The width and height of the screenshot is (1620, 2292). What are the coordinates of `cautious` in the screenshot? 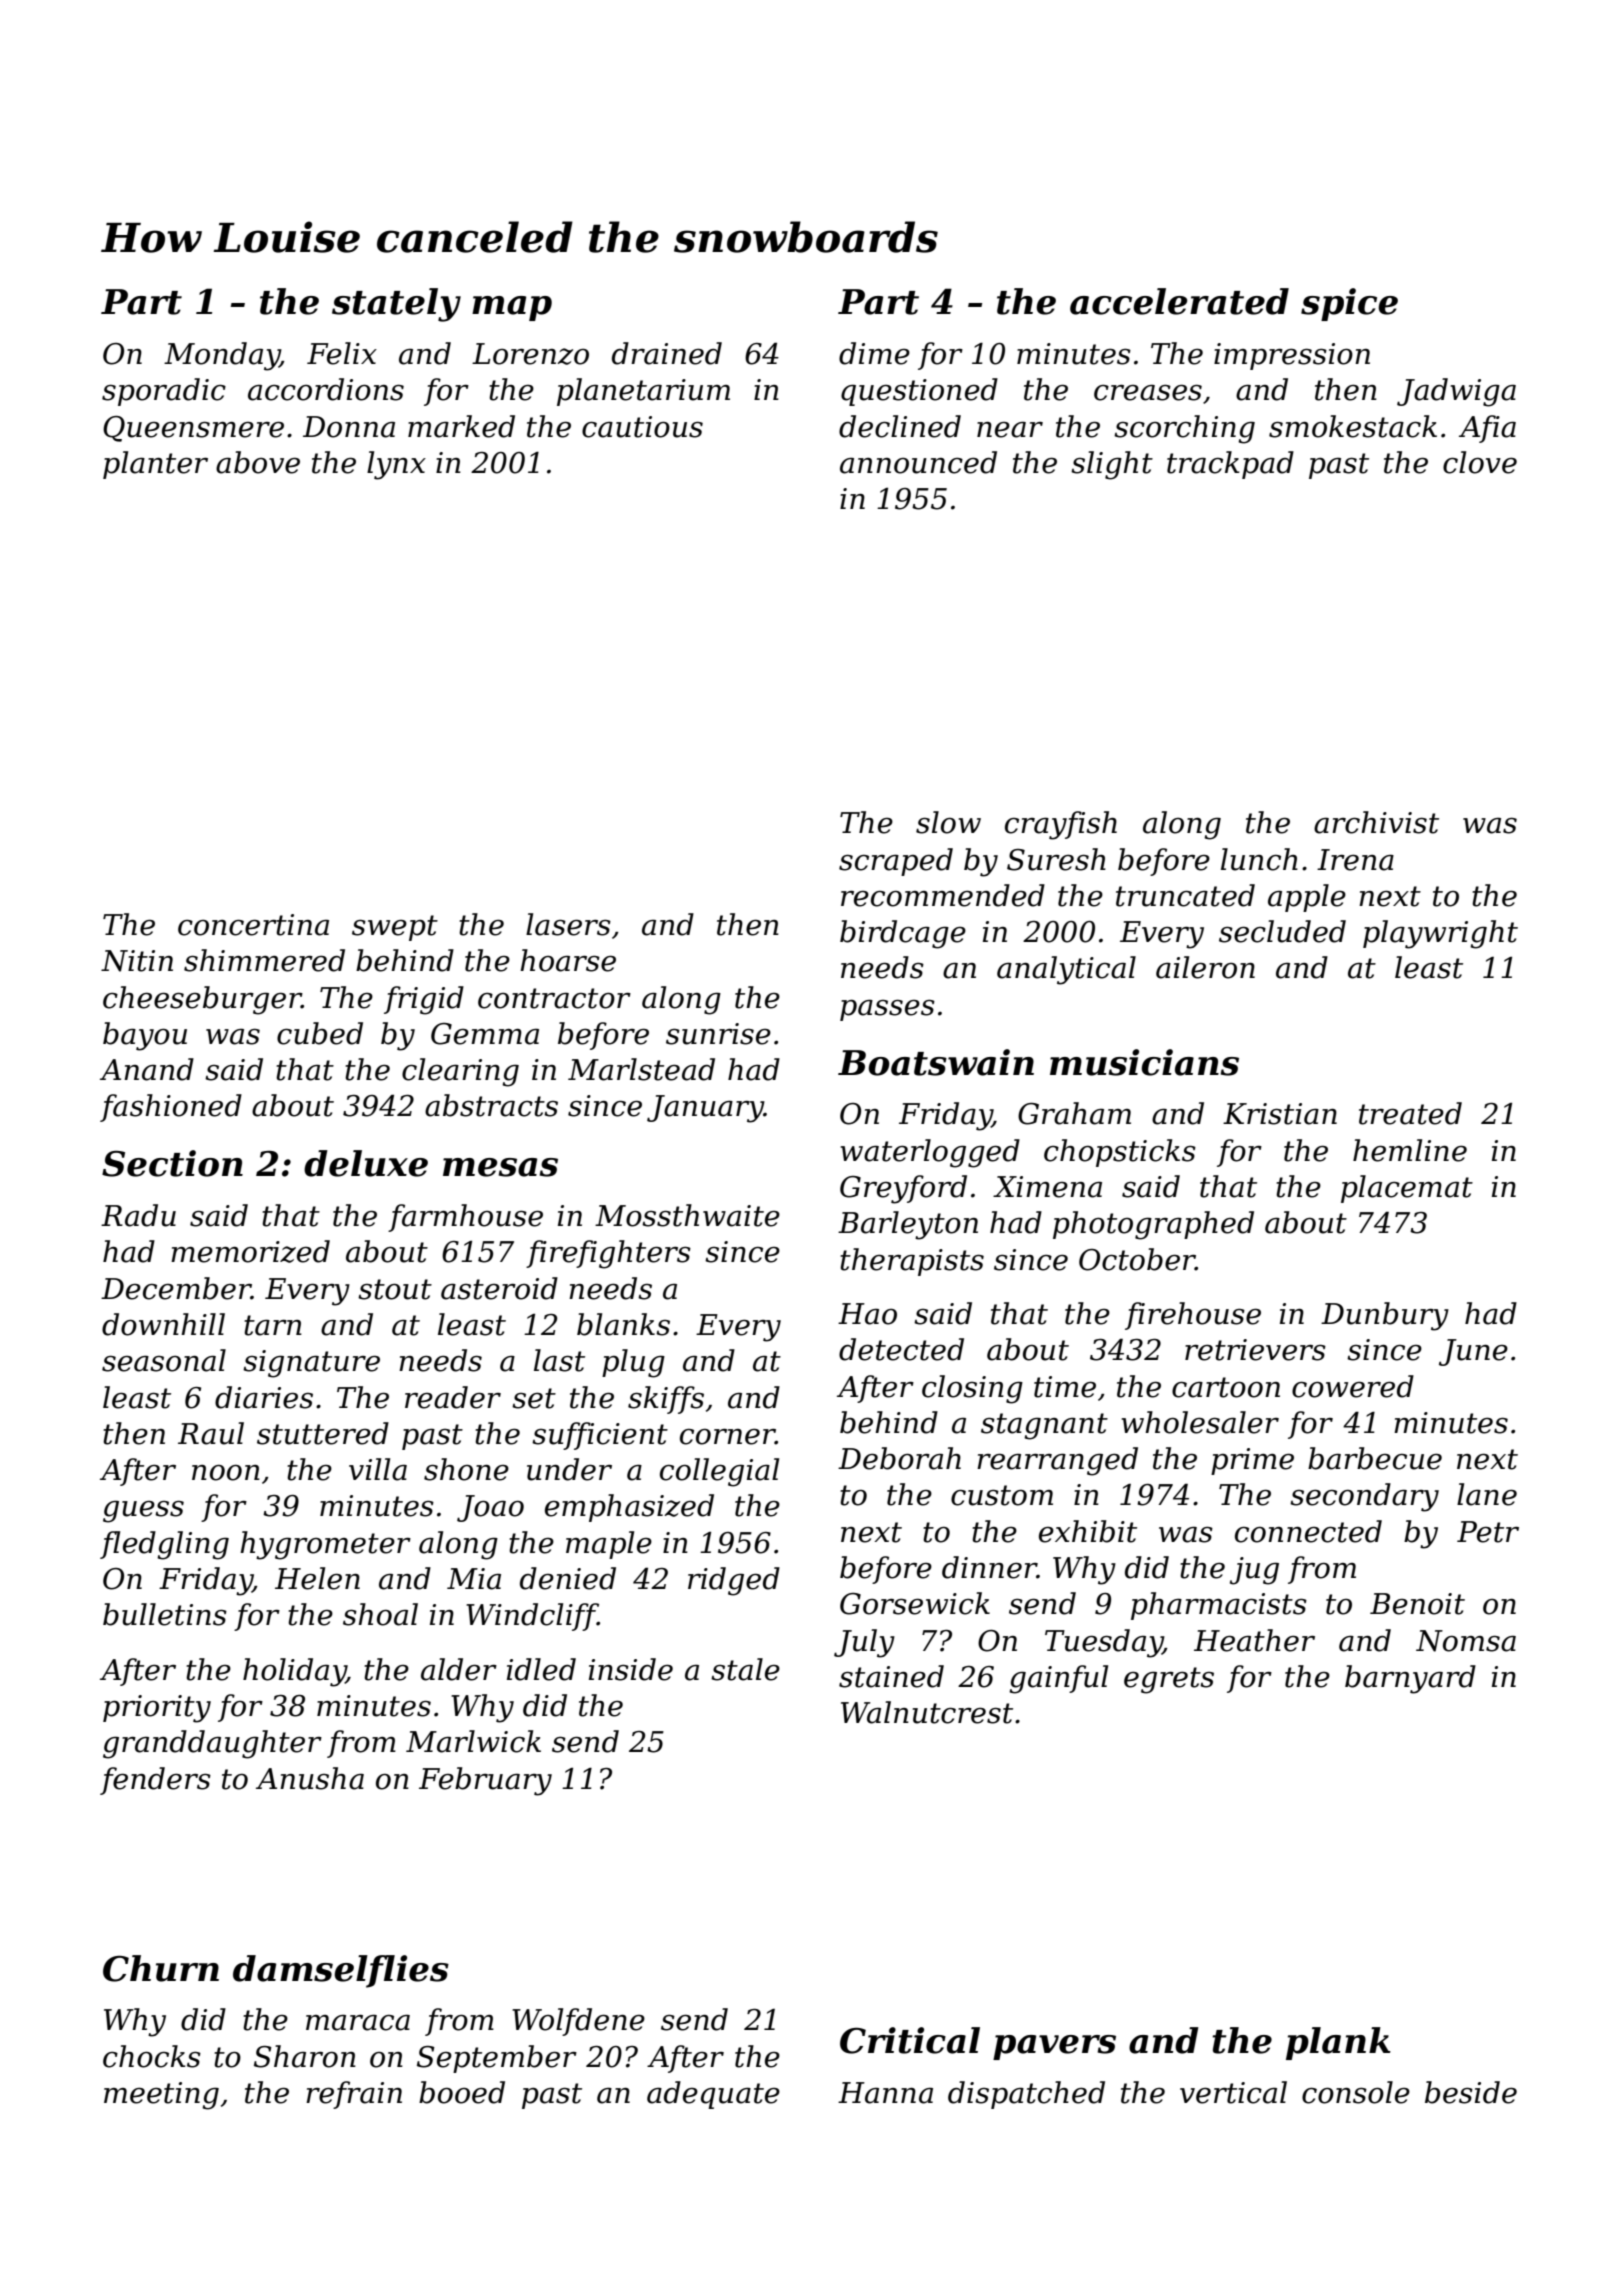 It's located at (642, 427).
